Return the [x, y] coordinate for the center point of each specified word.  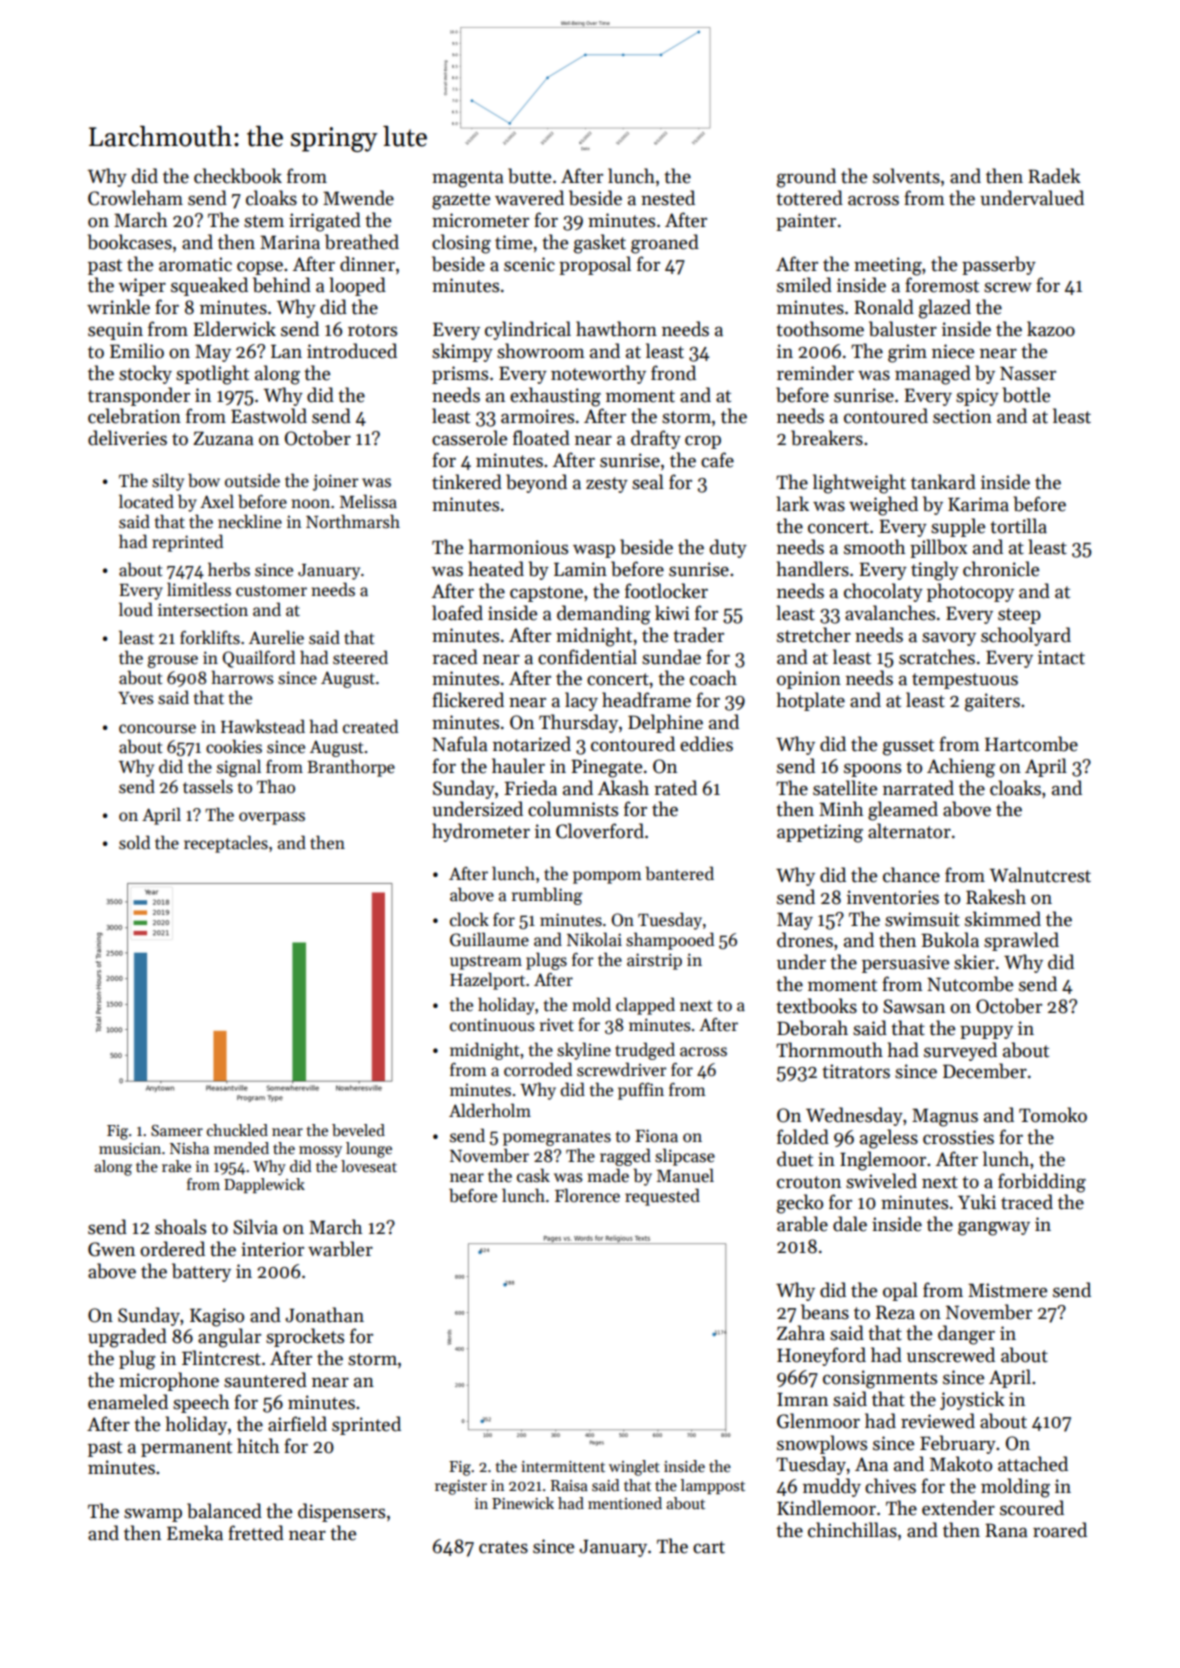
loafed [457, 613]
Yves [136, 698]
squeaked [209, 286]
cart [709, 1547]
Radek [1054, 176]
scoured [1032, 1508]
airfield [297, 1424]
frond [673, 373]
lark [792, 504]
